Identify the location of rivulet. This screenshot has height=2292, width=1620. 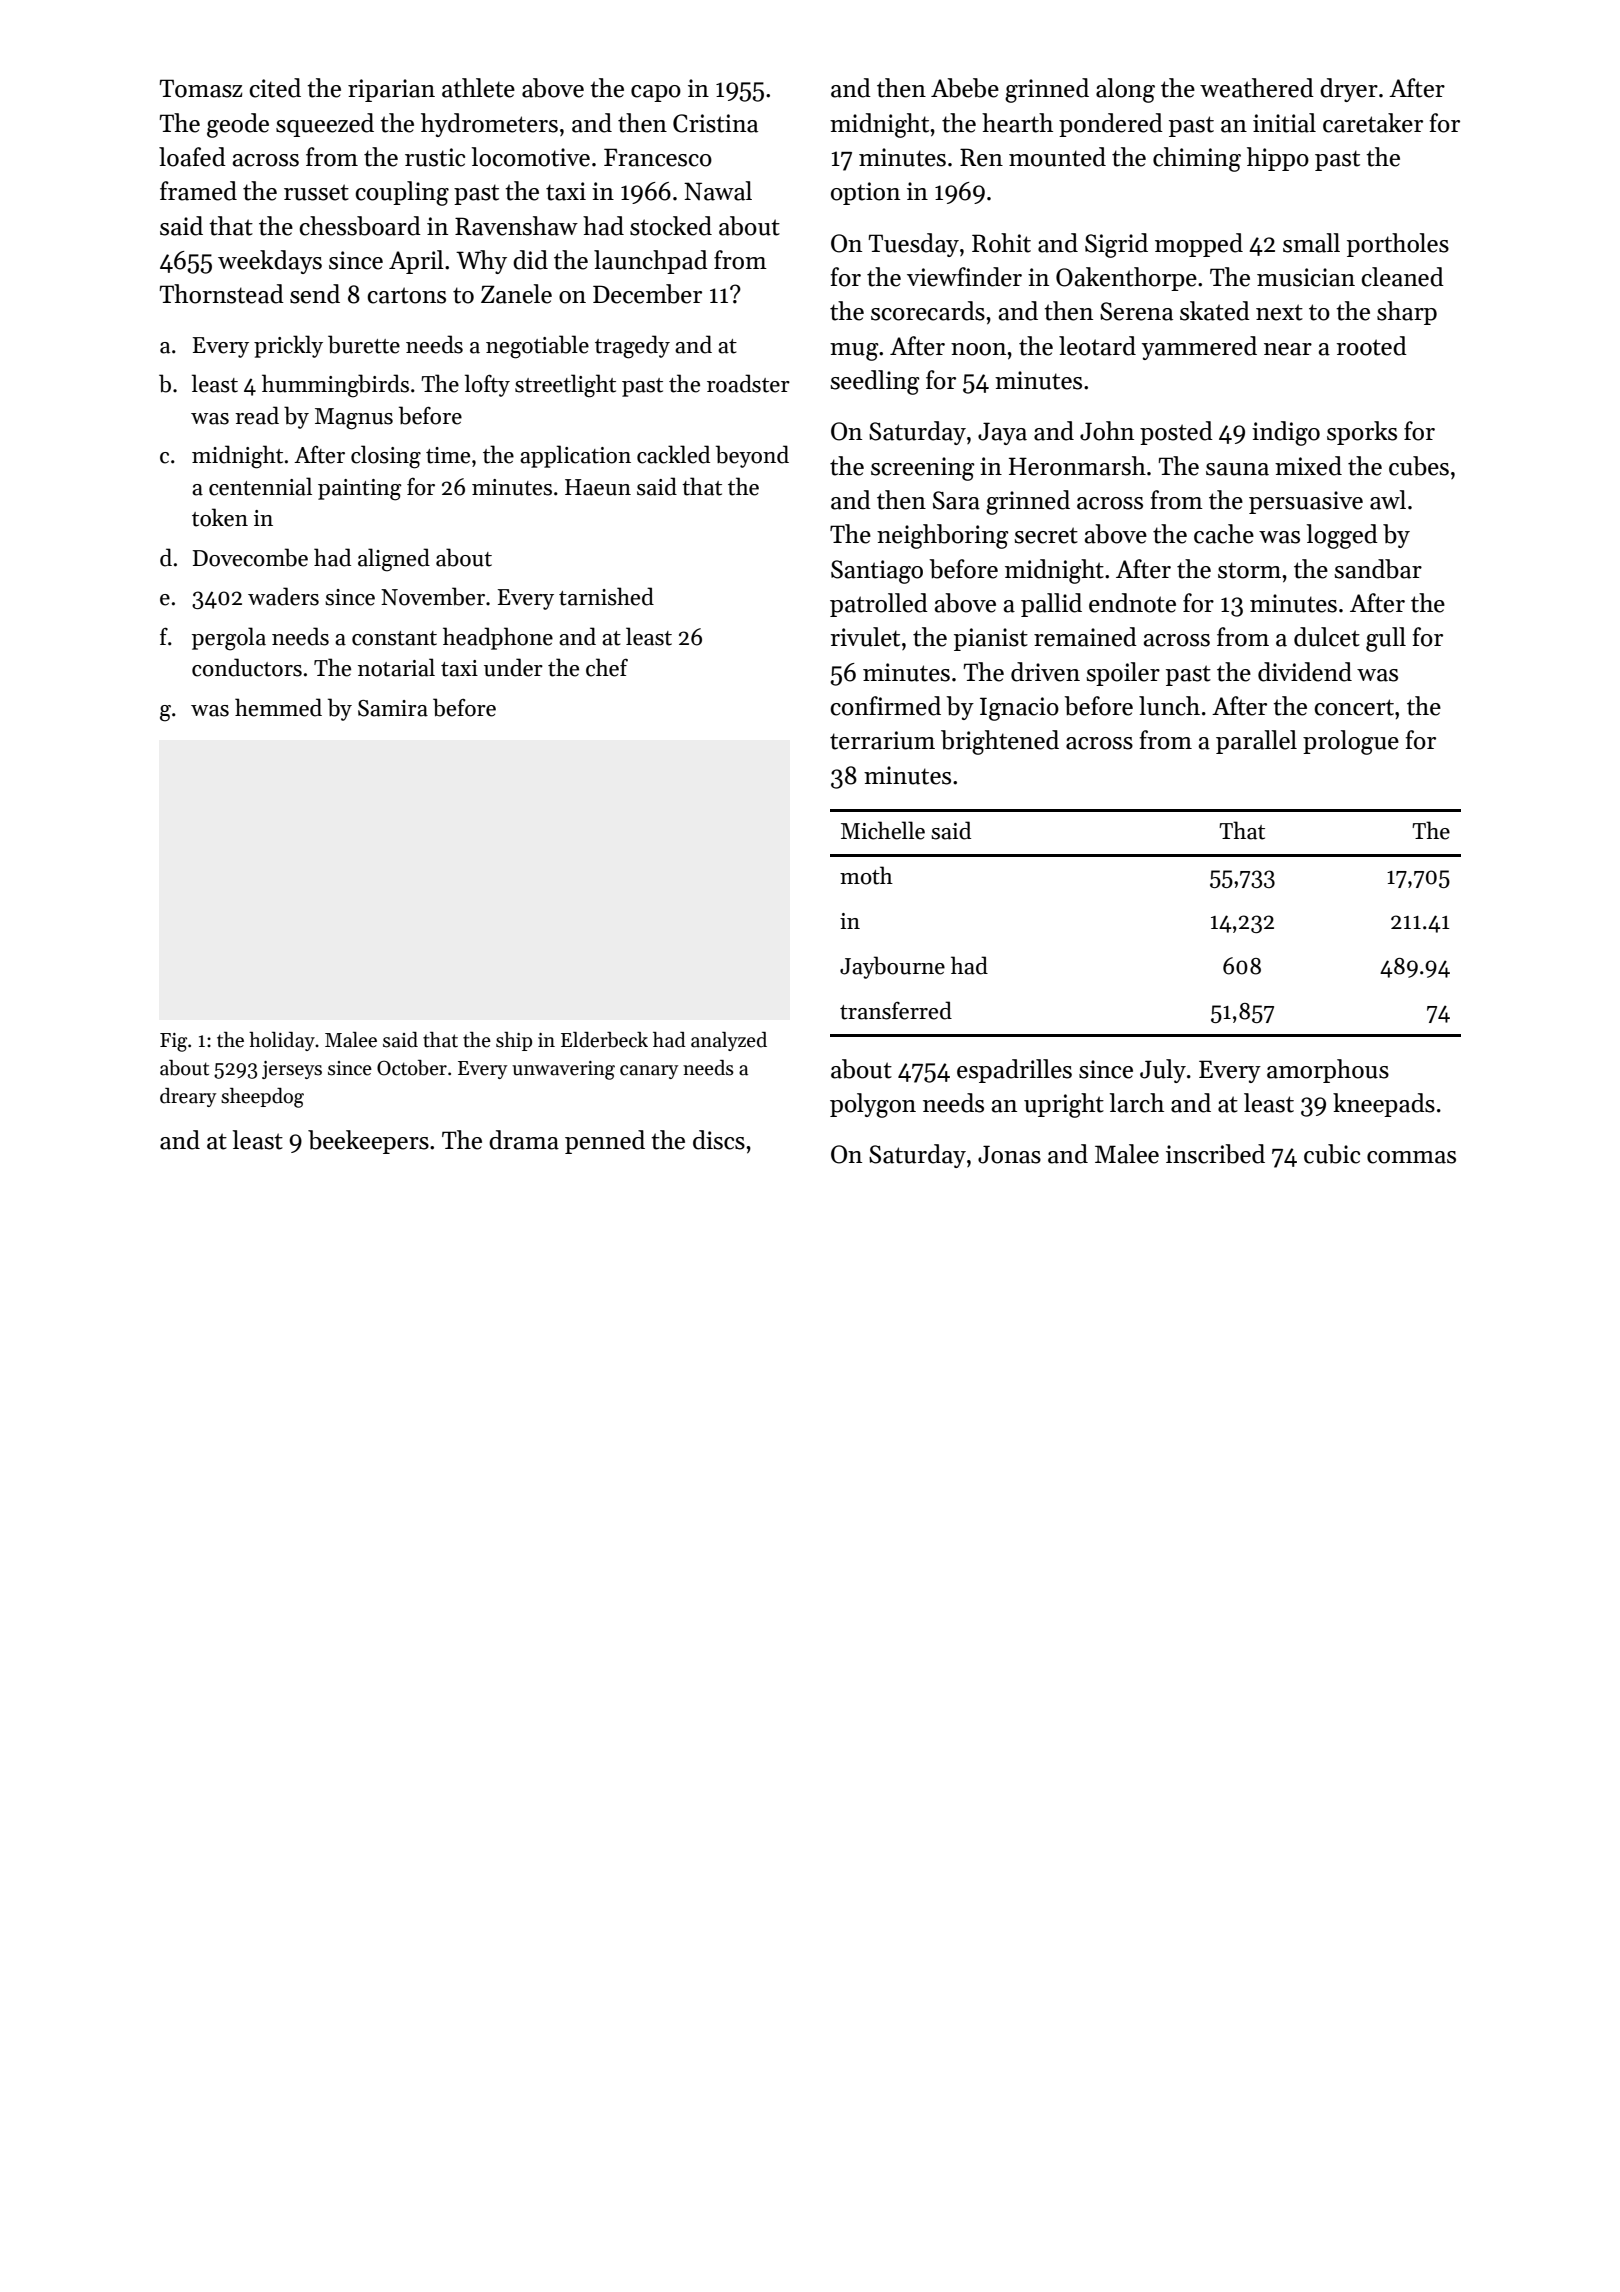
(865, 637).
